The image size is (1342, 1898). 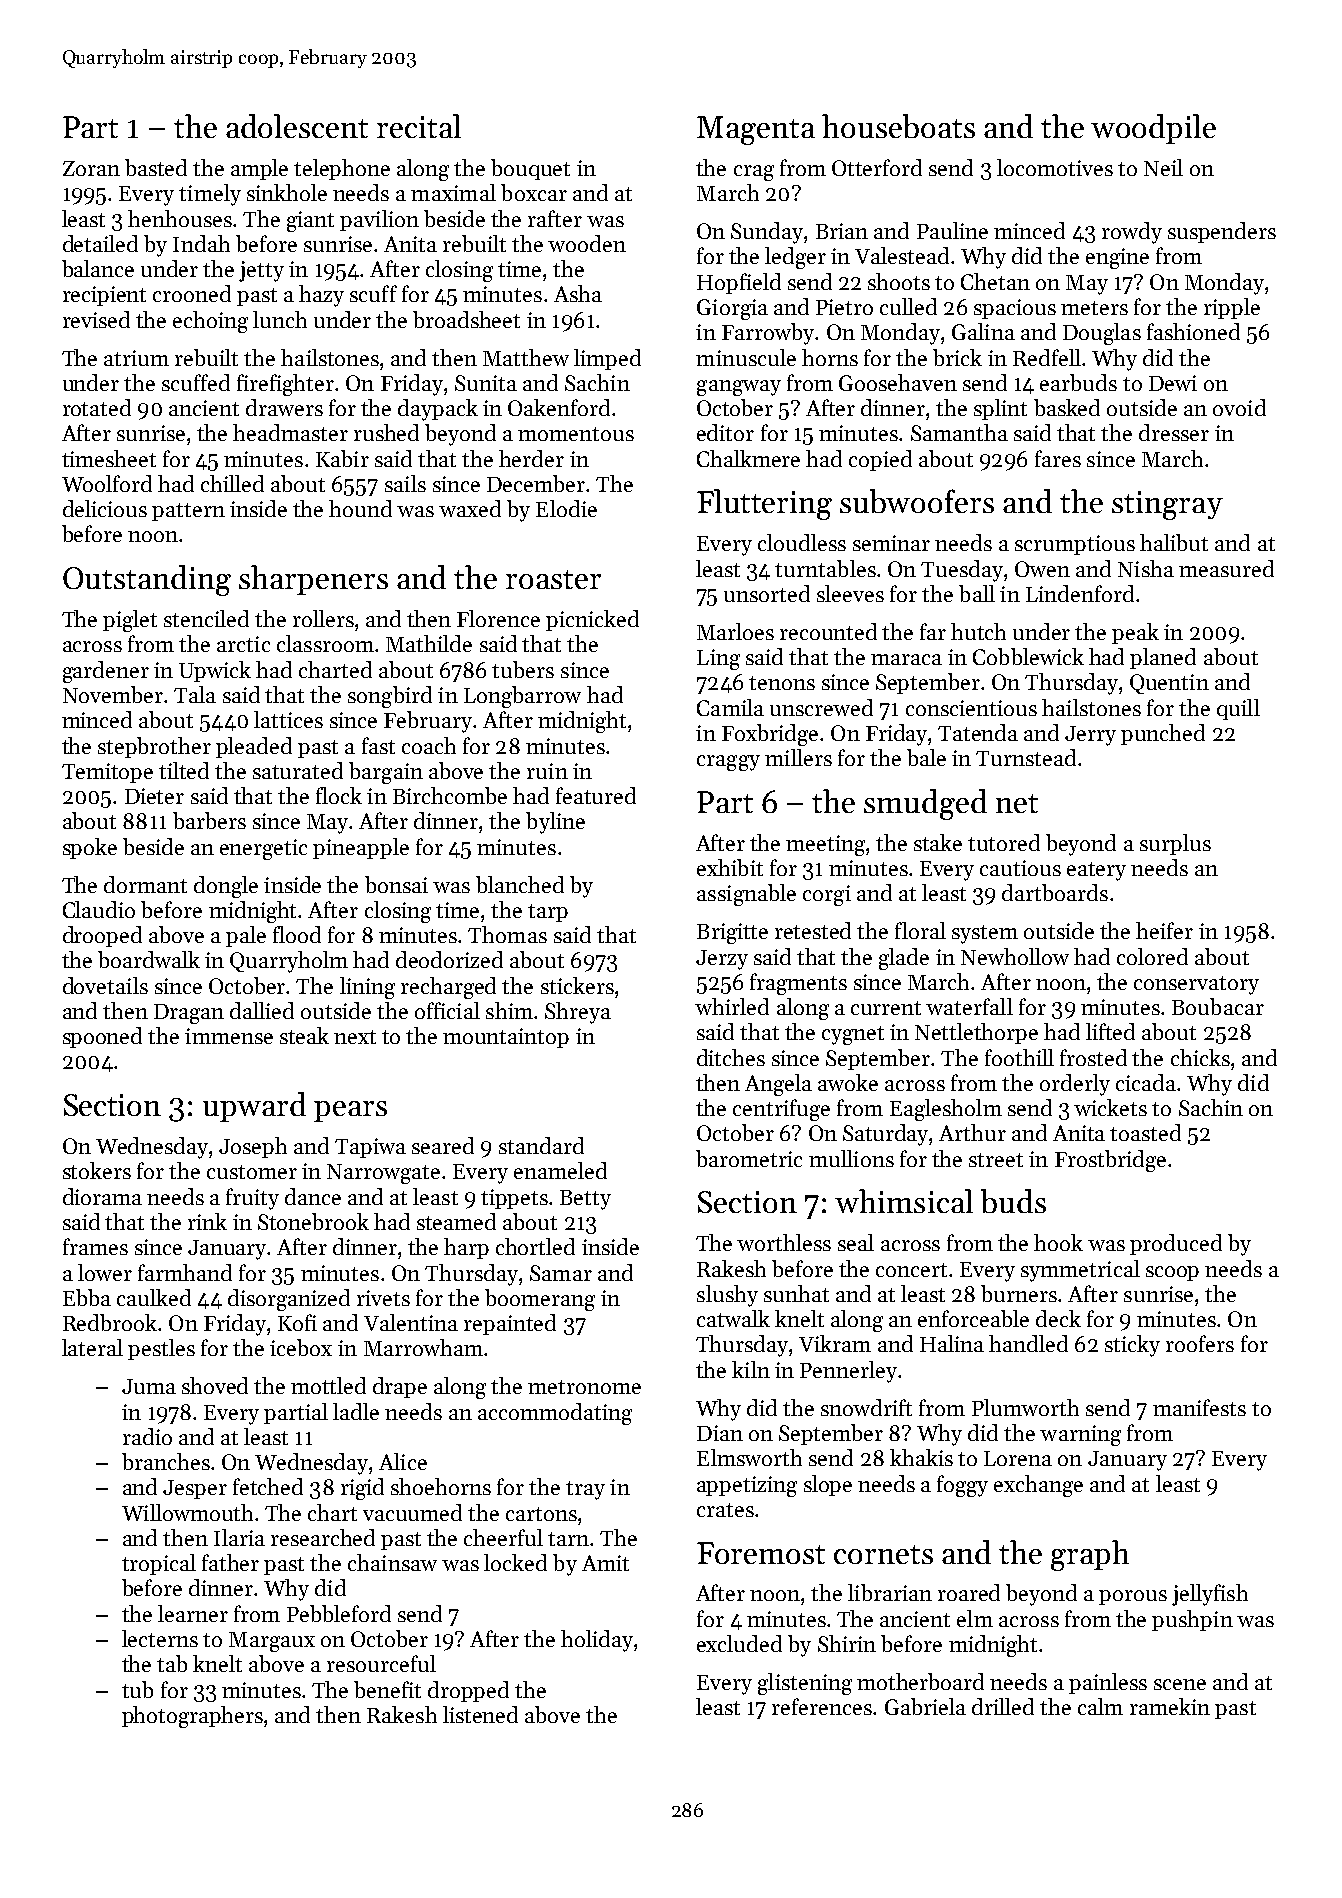 I want to click on houseboats, so click(x=898, y=126).
